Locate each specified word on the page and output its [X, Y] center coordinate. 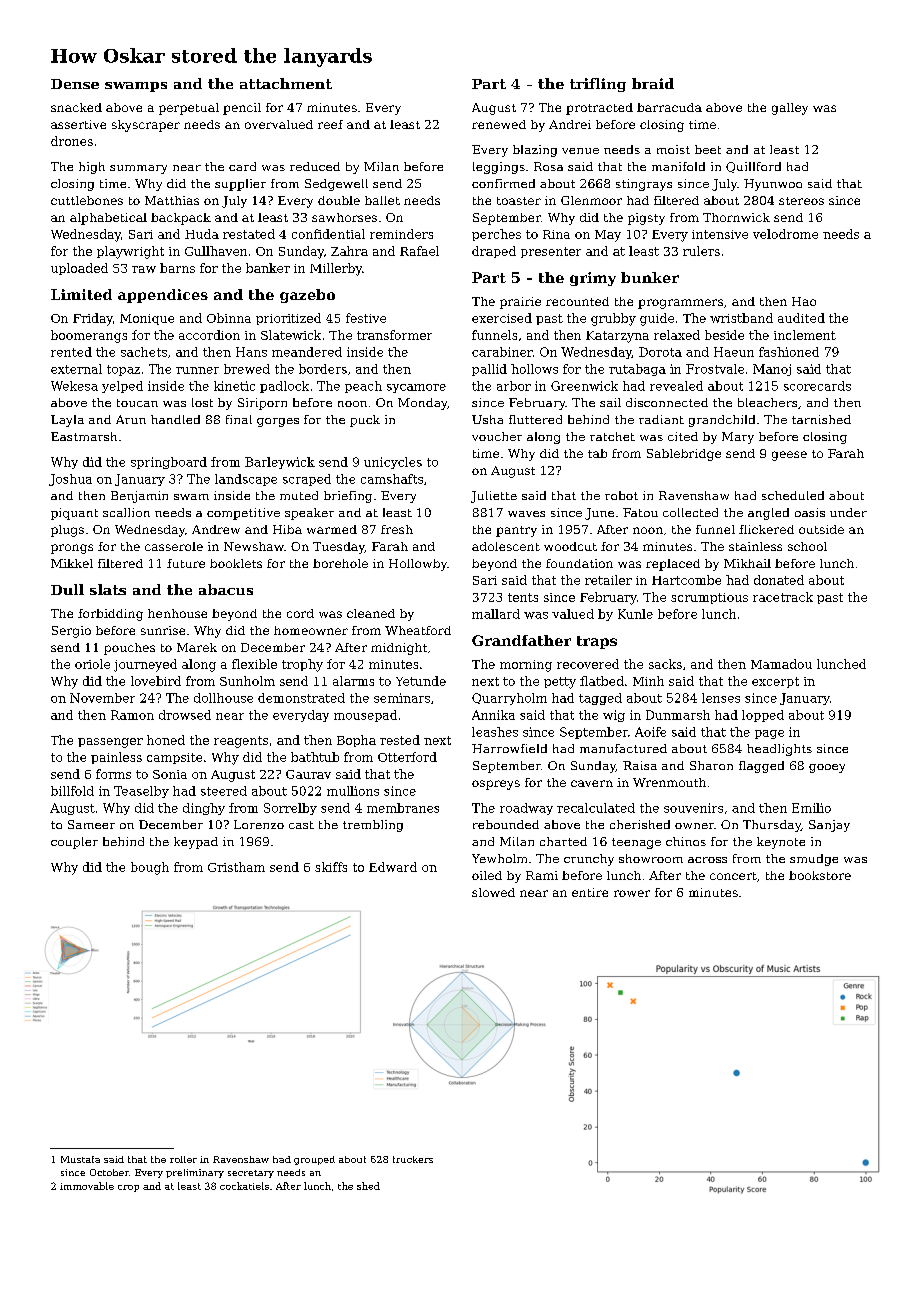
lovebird [156, 681]
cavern [592, 783]
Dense [75, 84]
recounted [577, 301]
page [769, 734]
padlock [284, 387]
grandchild [722, 421]
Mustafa [80, 1159]
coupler [74, 843]
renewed [499, 124]
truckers [413, 1159]
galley [790, 109]
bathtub [315, 757]
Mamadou [781, 664]
